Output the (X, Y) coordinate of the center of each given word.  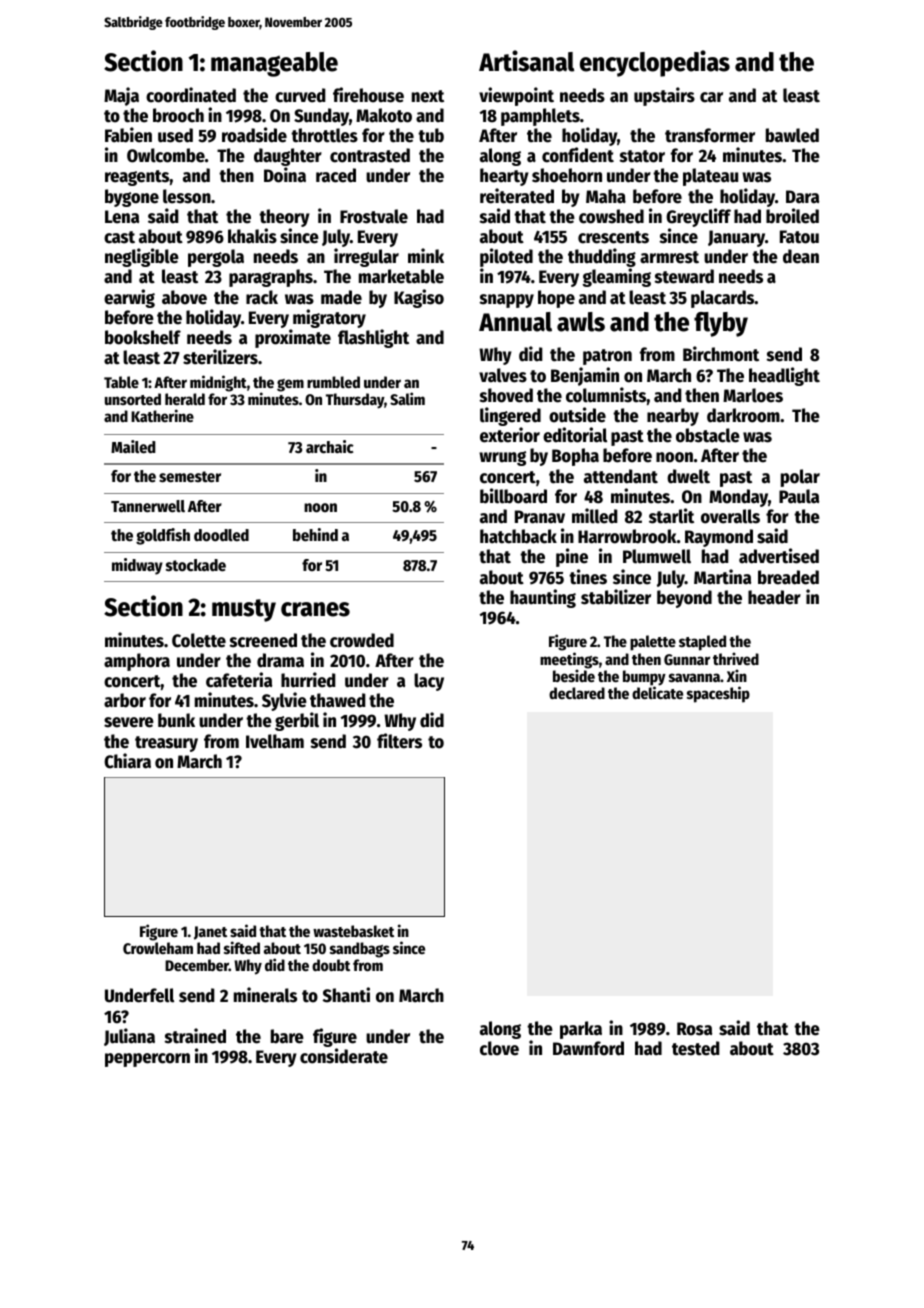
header (774, 597)
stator (642, 156)
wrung (502, 458)
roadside (254, 135)
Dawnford (588, 1048)
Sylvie (284, 701)
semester (190, 477)
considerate (344, 1056)
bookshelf (143, 337)
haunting (543, 598)
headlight (784, 376)
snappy (507, 301)
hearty (504, 177)
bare (287, 1036)
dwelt (688, 476)
